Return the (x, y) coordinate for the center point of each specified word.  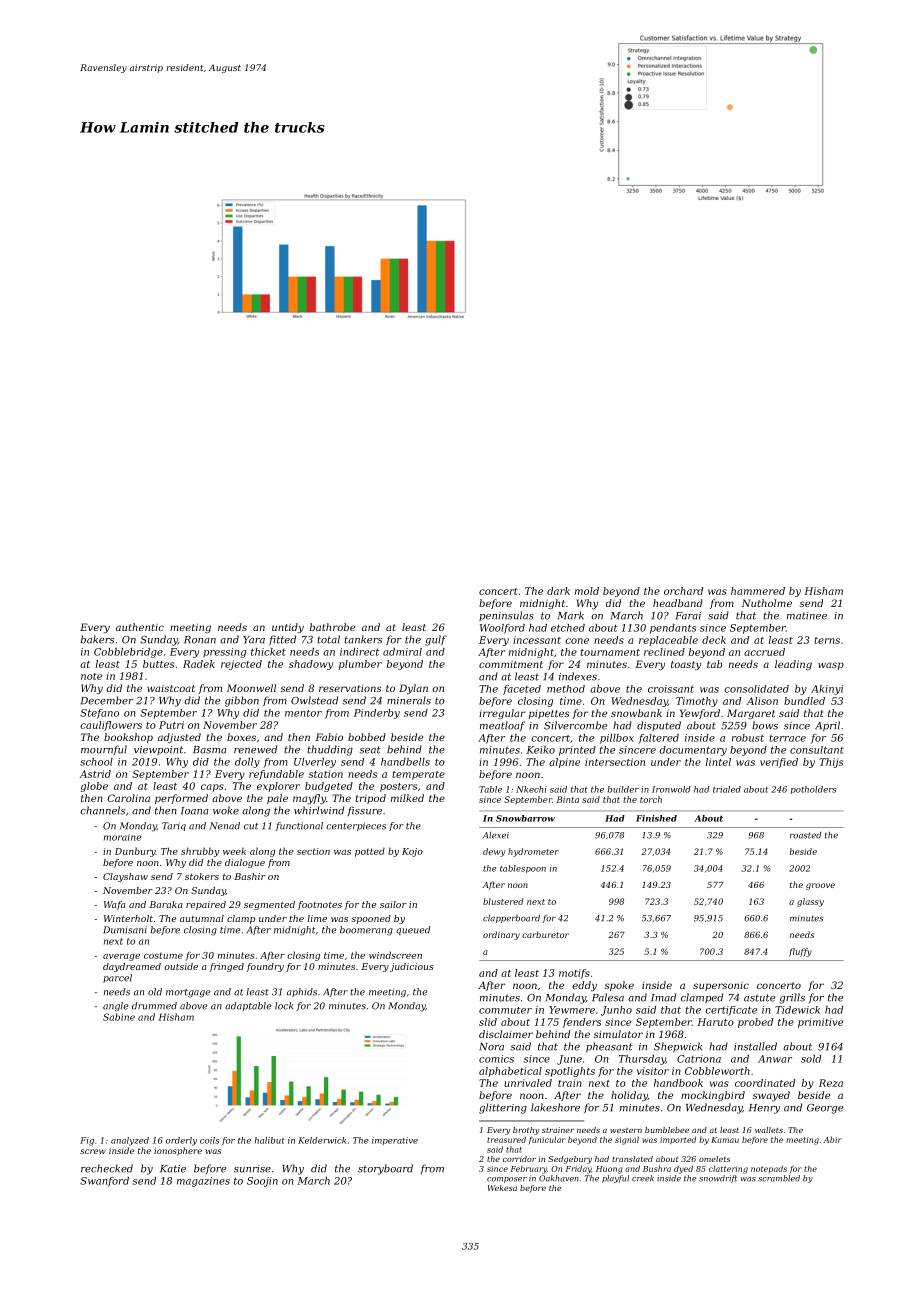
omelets (714, 1159)
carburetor (545, 934)
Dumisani (125, 930)
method (566, 689)
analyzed (130, 1141)
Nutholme (767, 603)
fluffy (800, 952)
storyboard (385, 1169)
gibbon (242, 701)
